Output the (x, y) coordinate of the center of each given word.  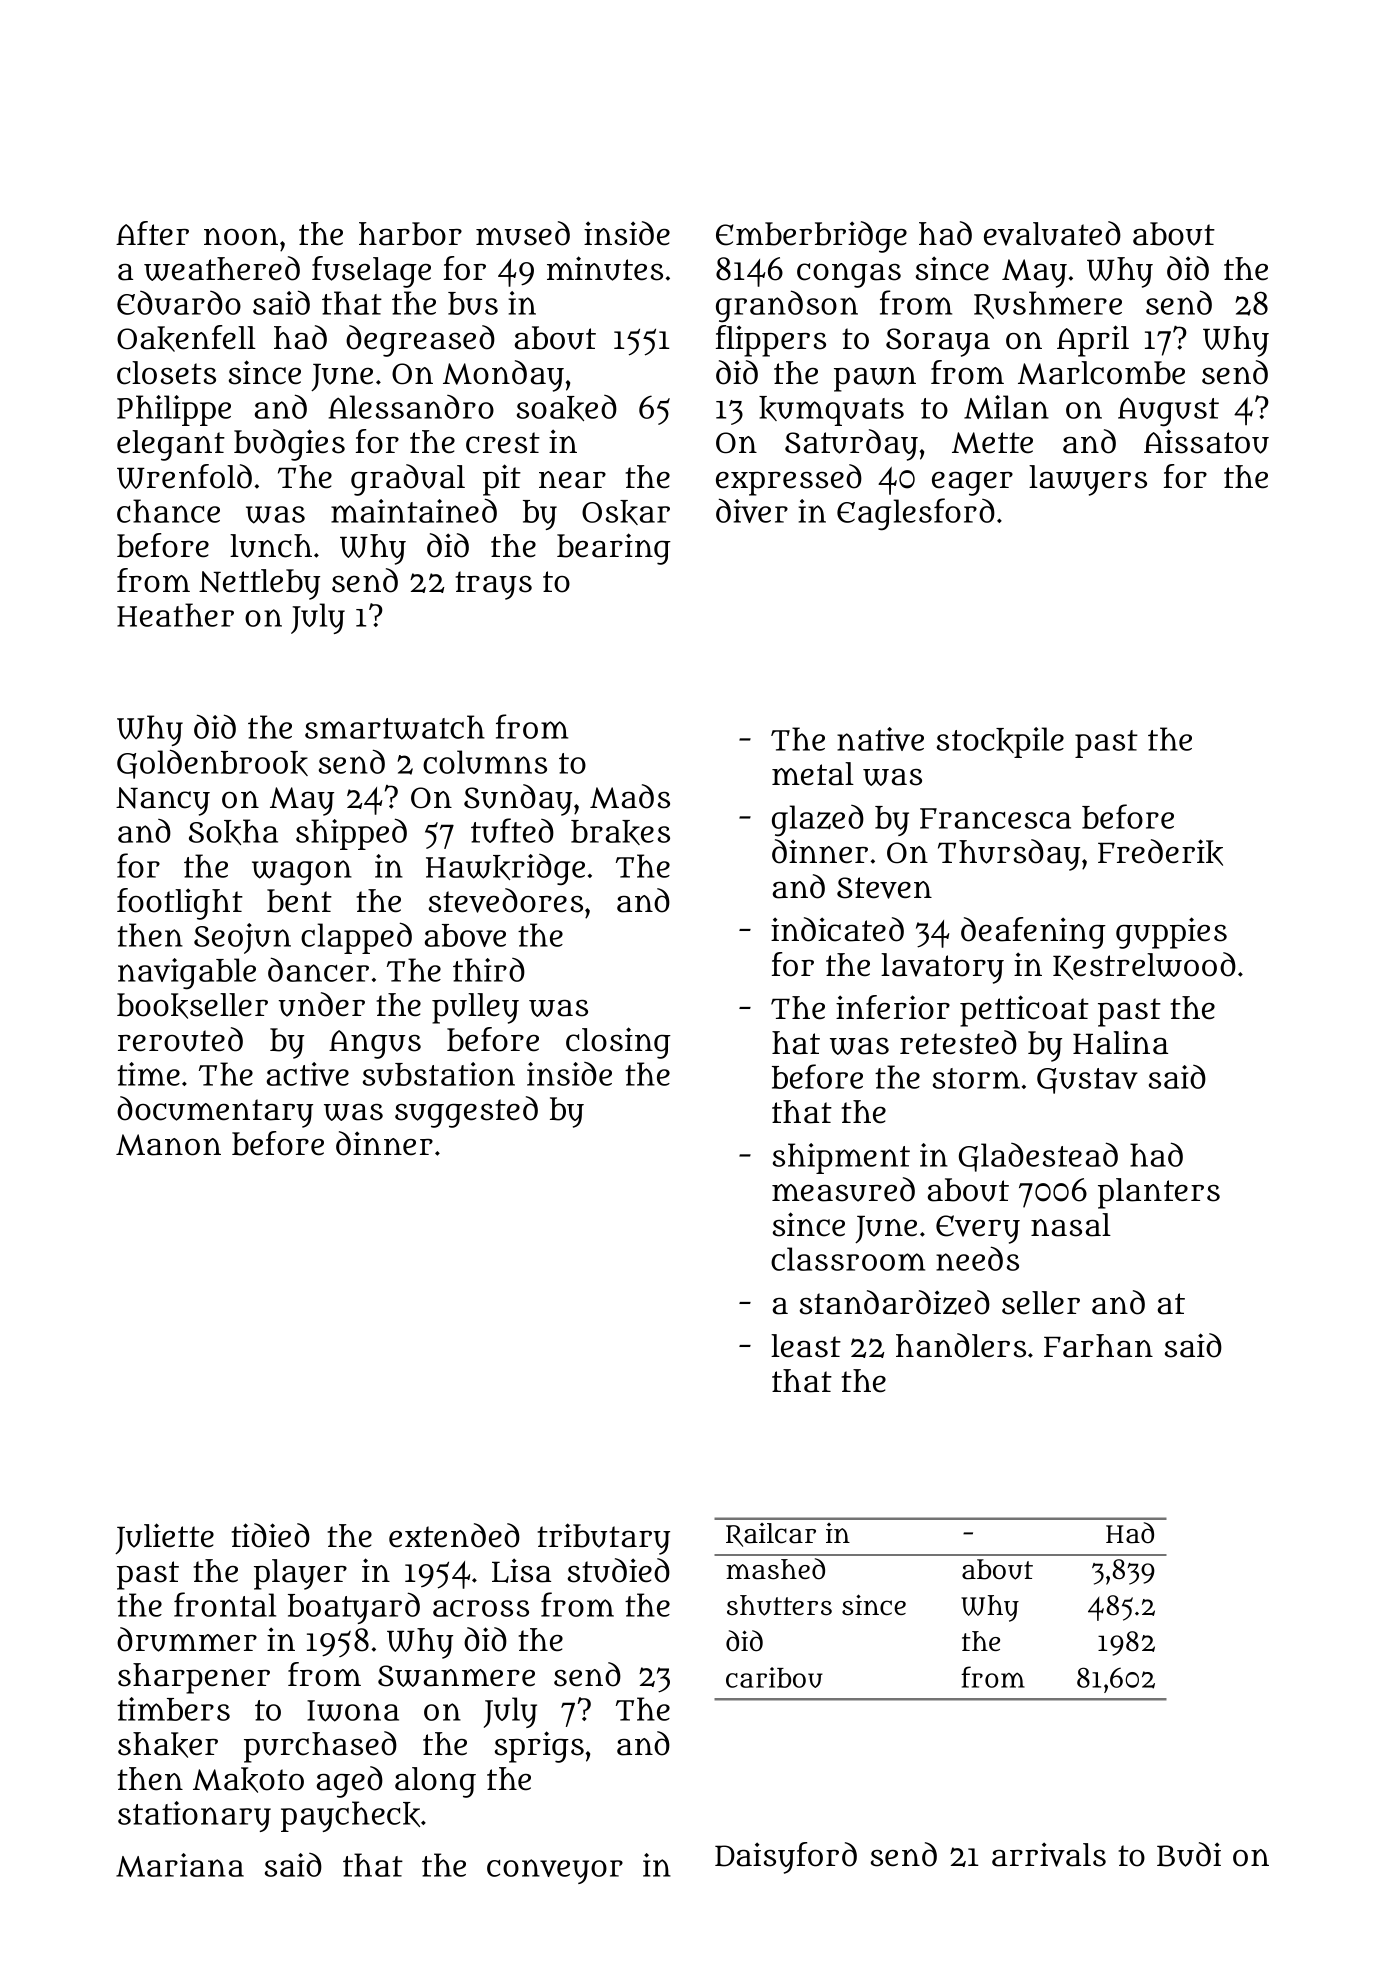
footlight (180, 904)
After (152, 233)
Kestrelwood (1144, 966)
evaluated (1052, 233)
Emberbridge (811, 237)
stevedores (506, 900)
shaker (168, 1745)
